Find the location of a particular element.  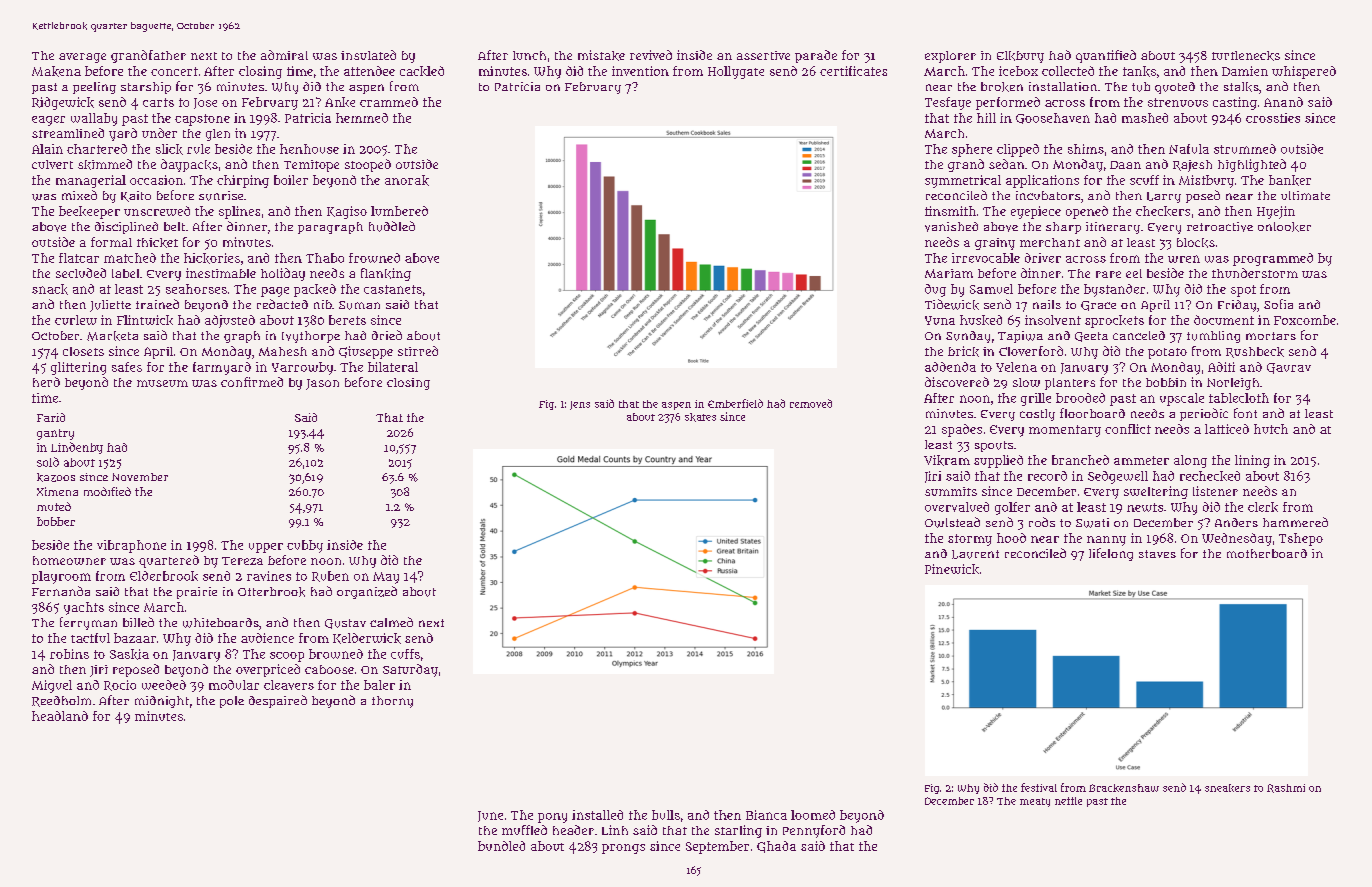

parade is located at coordinates (816, 56).
